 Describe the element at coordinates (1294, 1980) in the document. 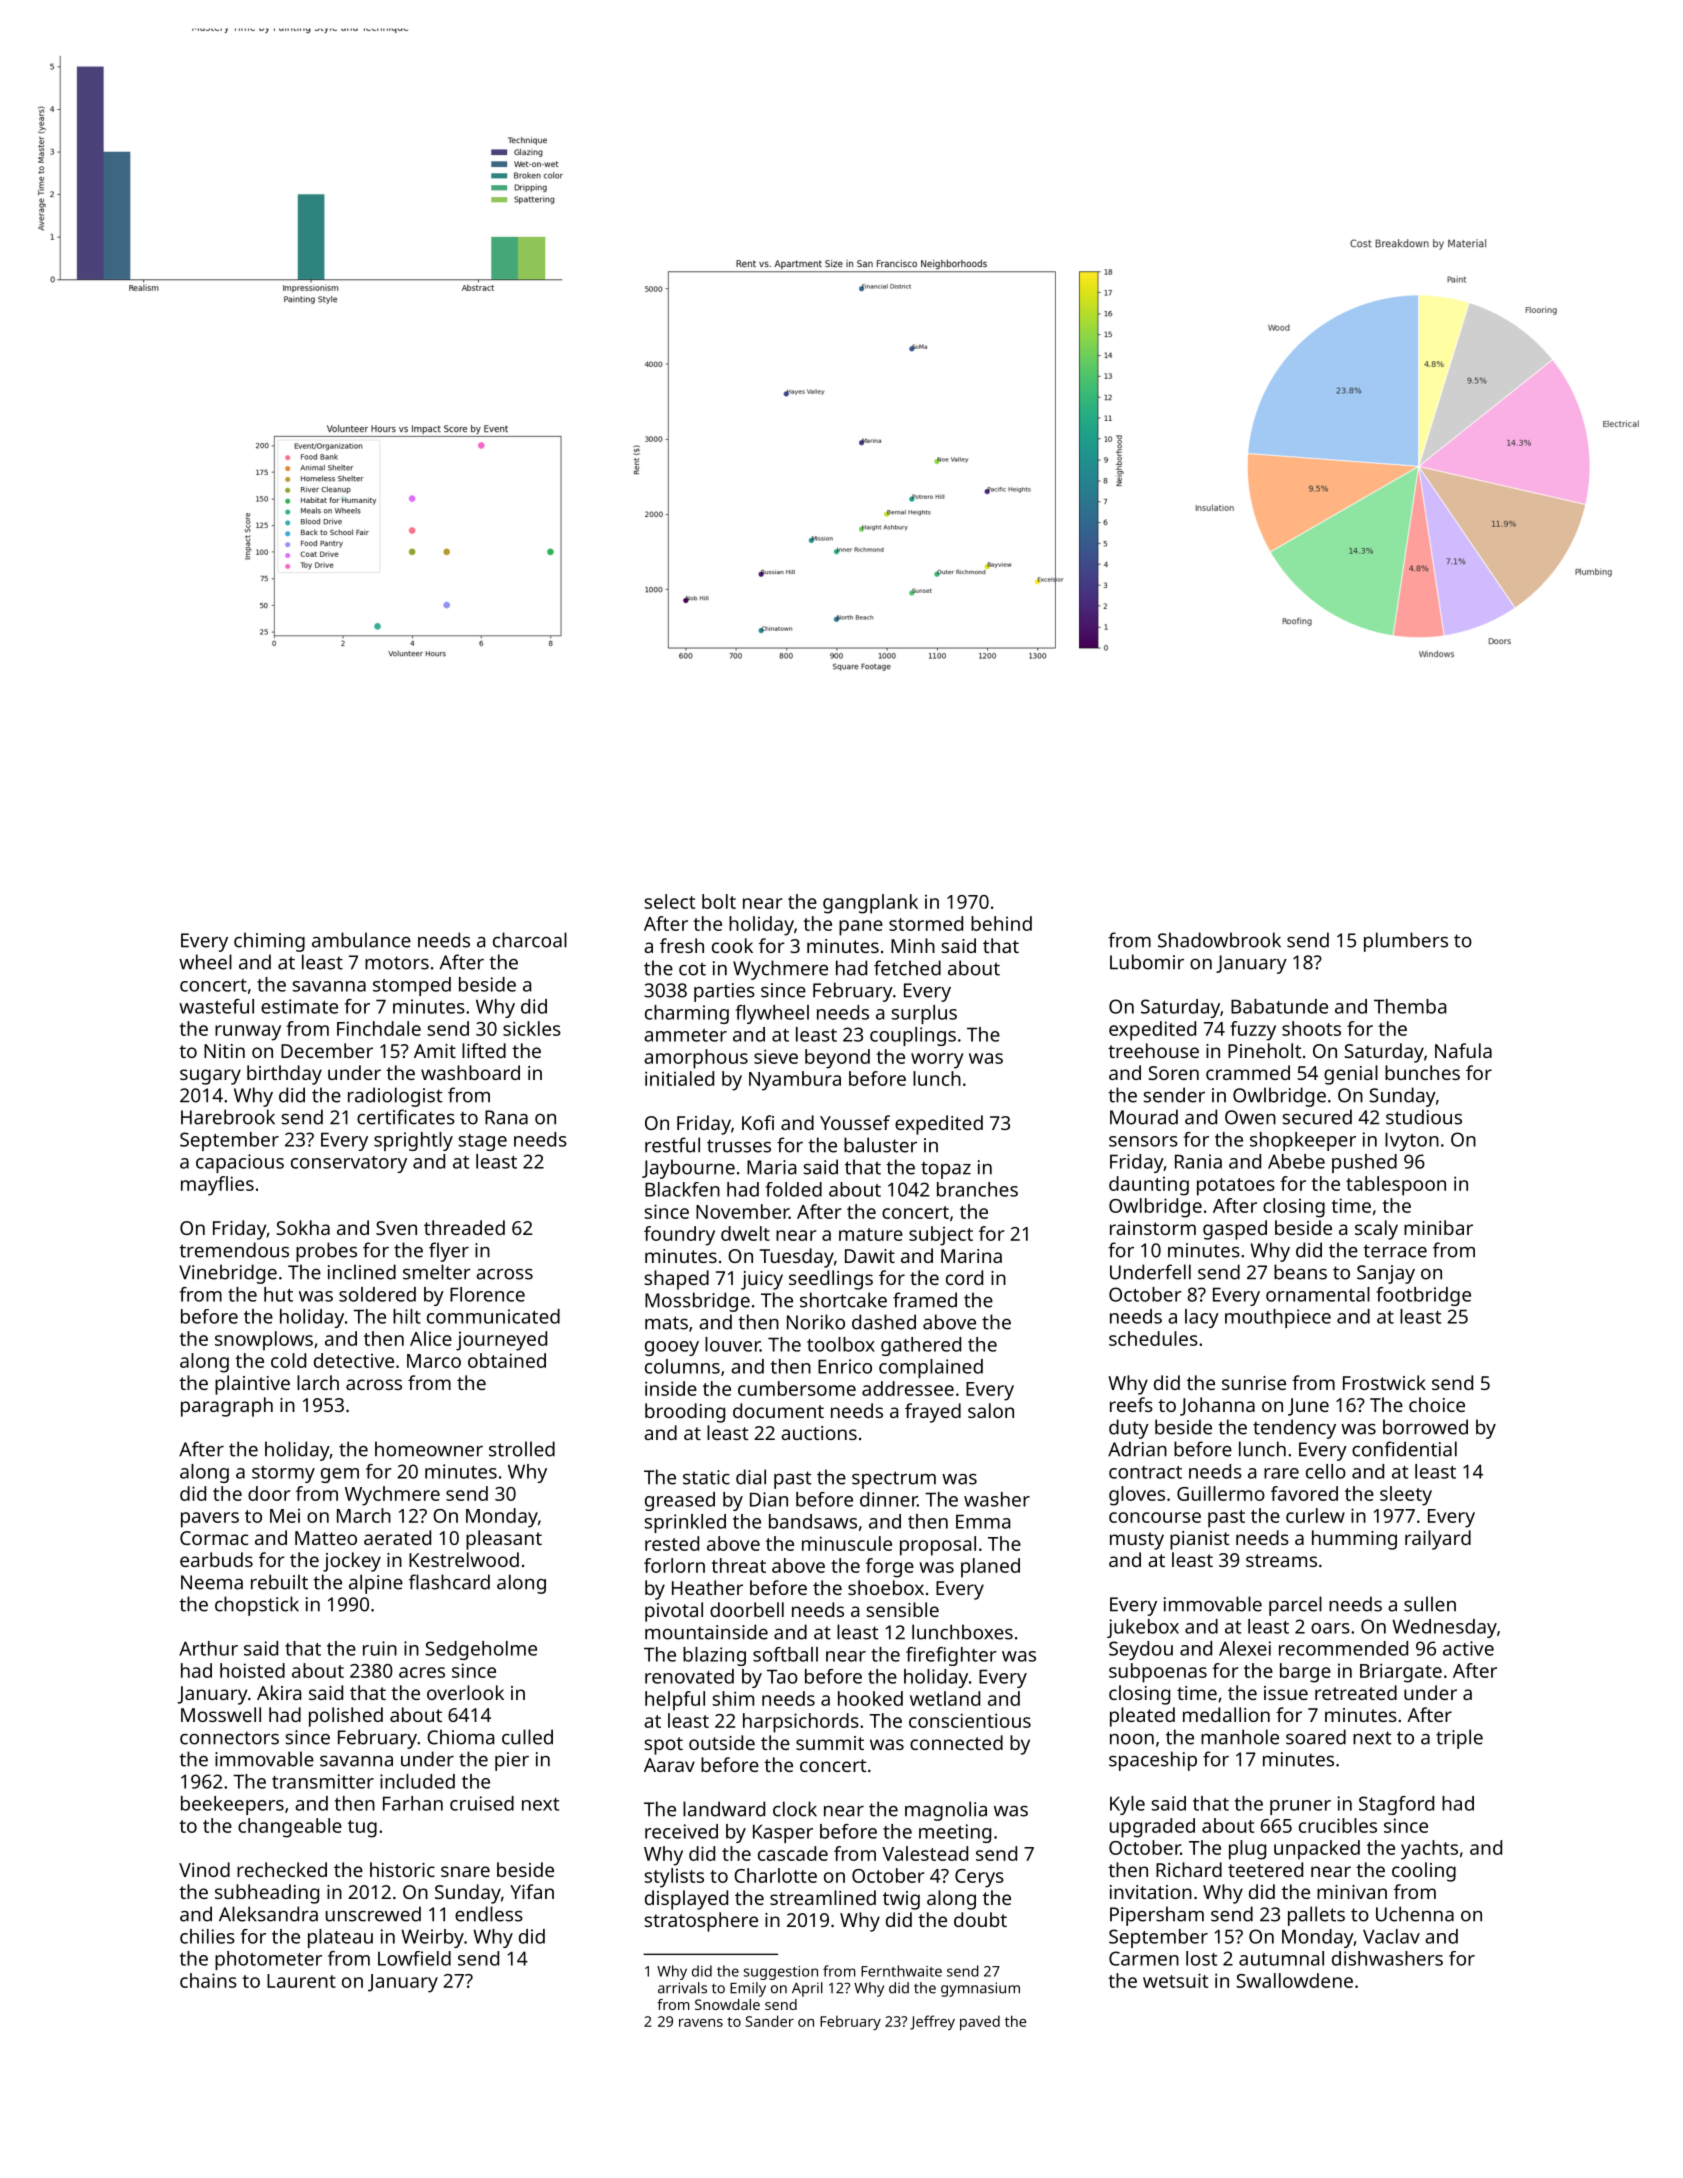

I see `Swallowdene` at that location.
